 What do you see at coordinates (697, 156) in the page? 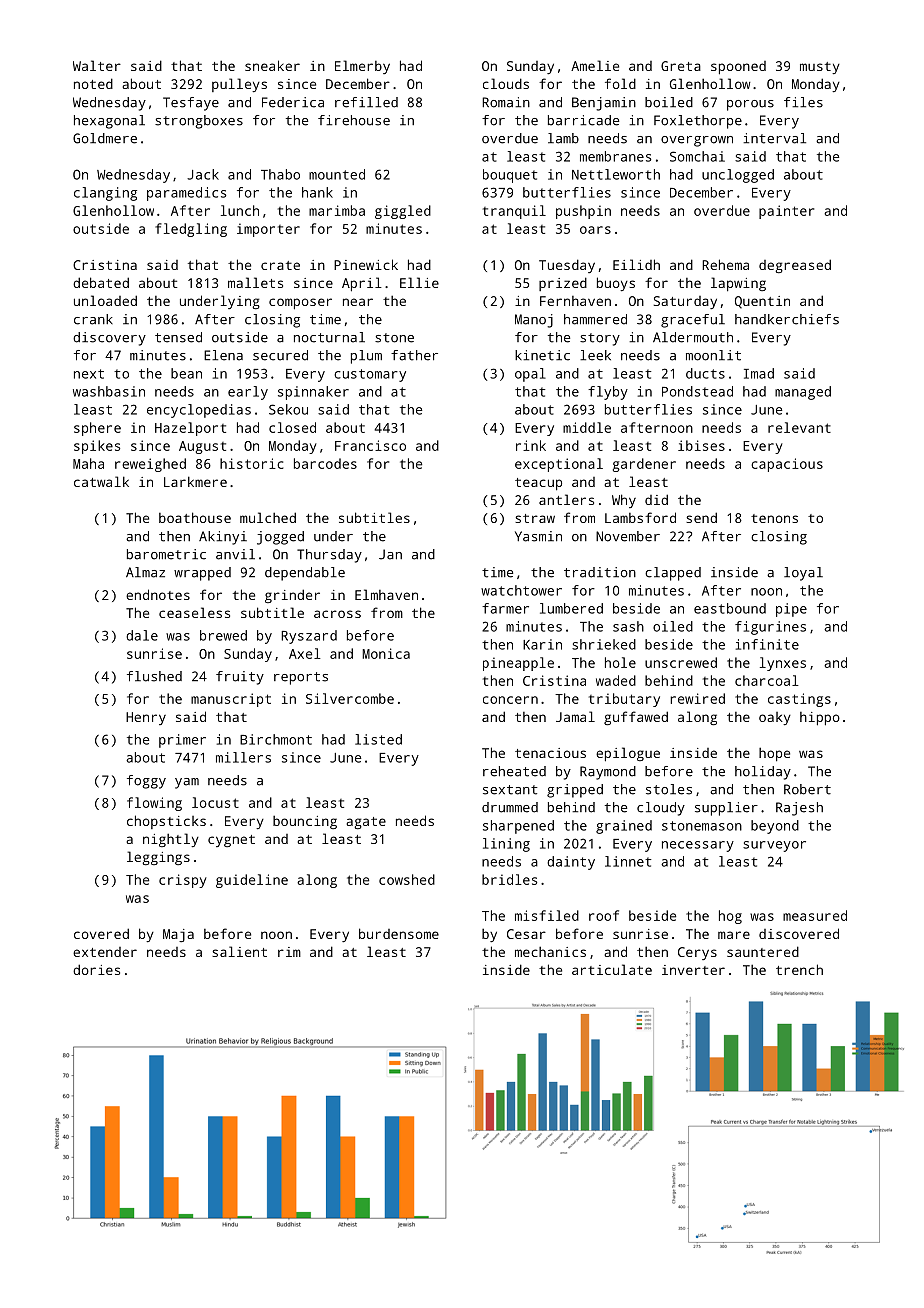
I see `Somchai` at bounding box center [697, 156].
